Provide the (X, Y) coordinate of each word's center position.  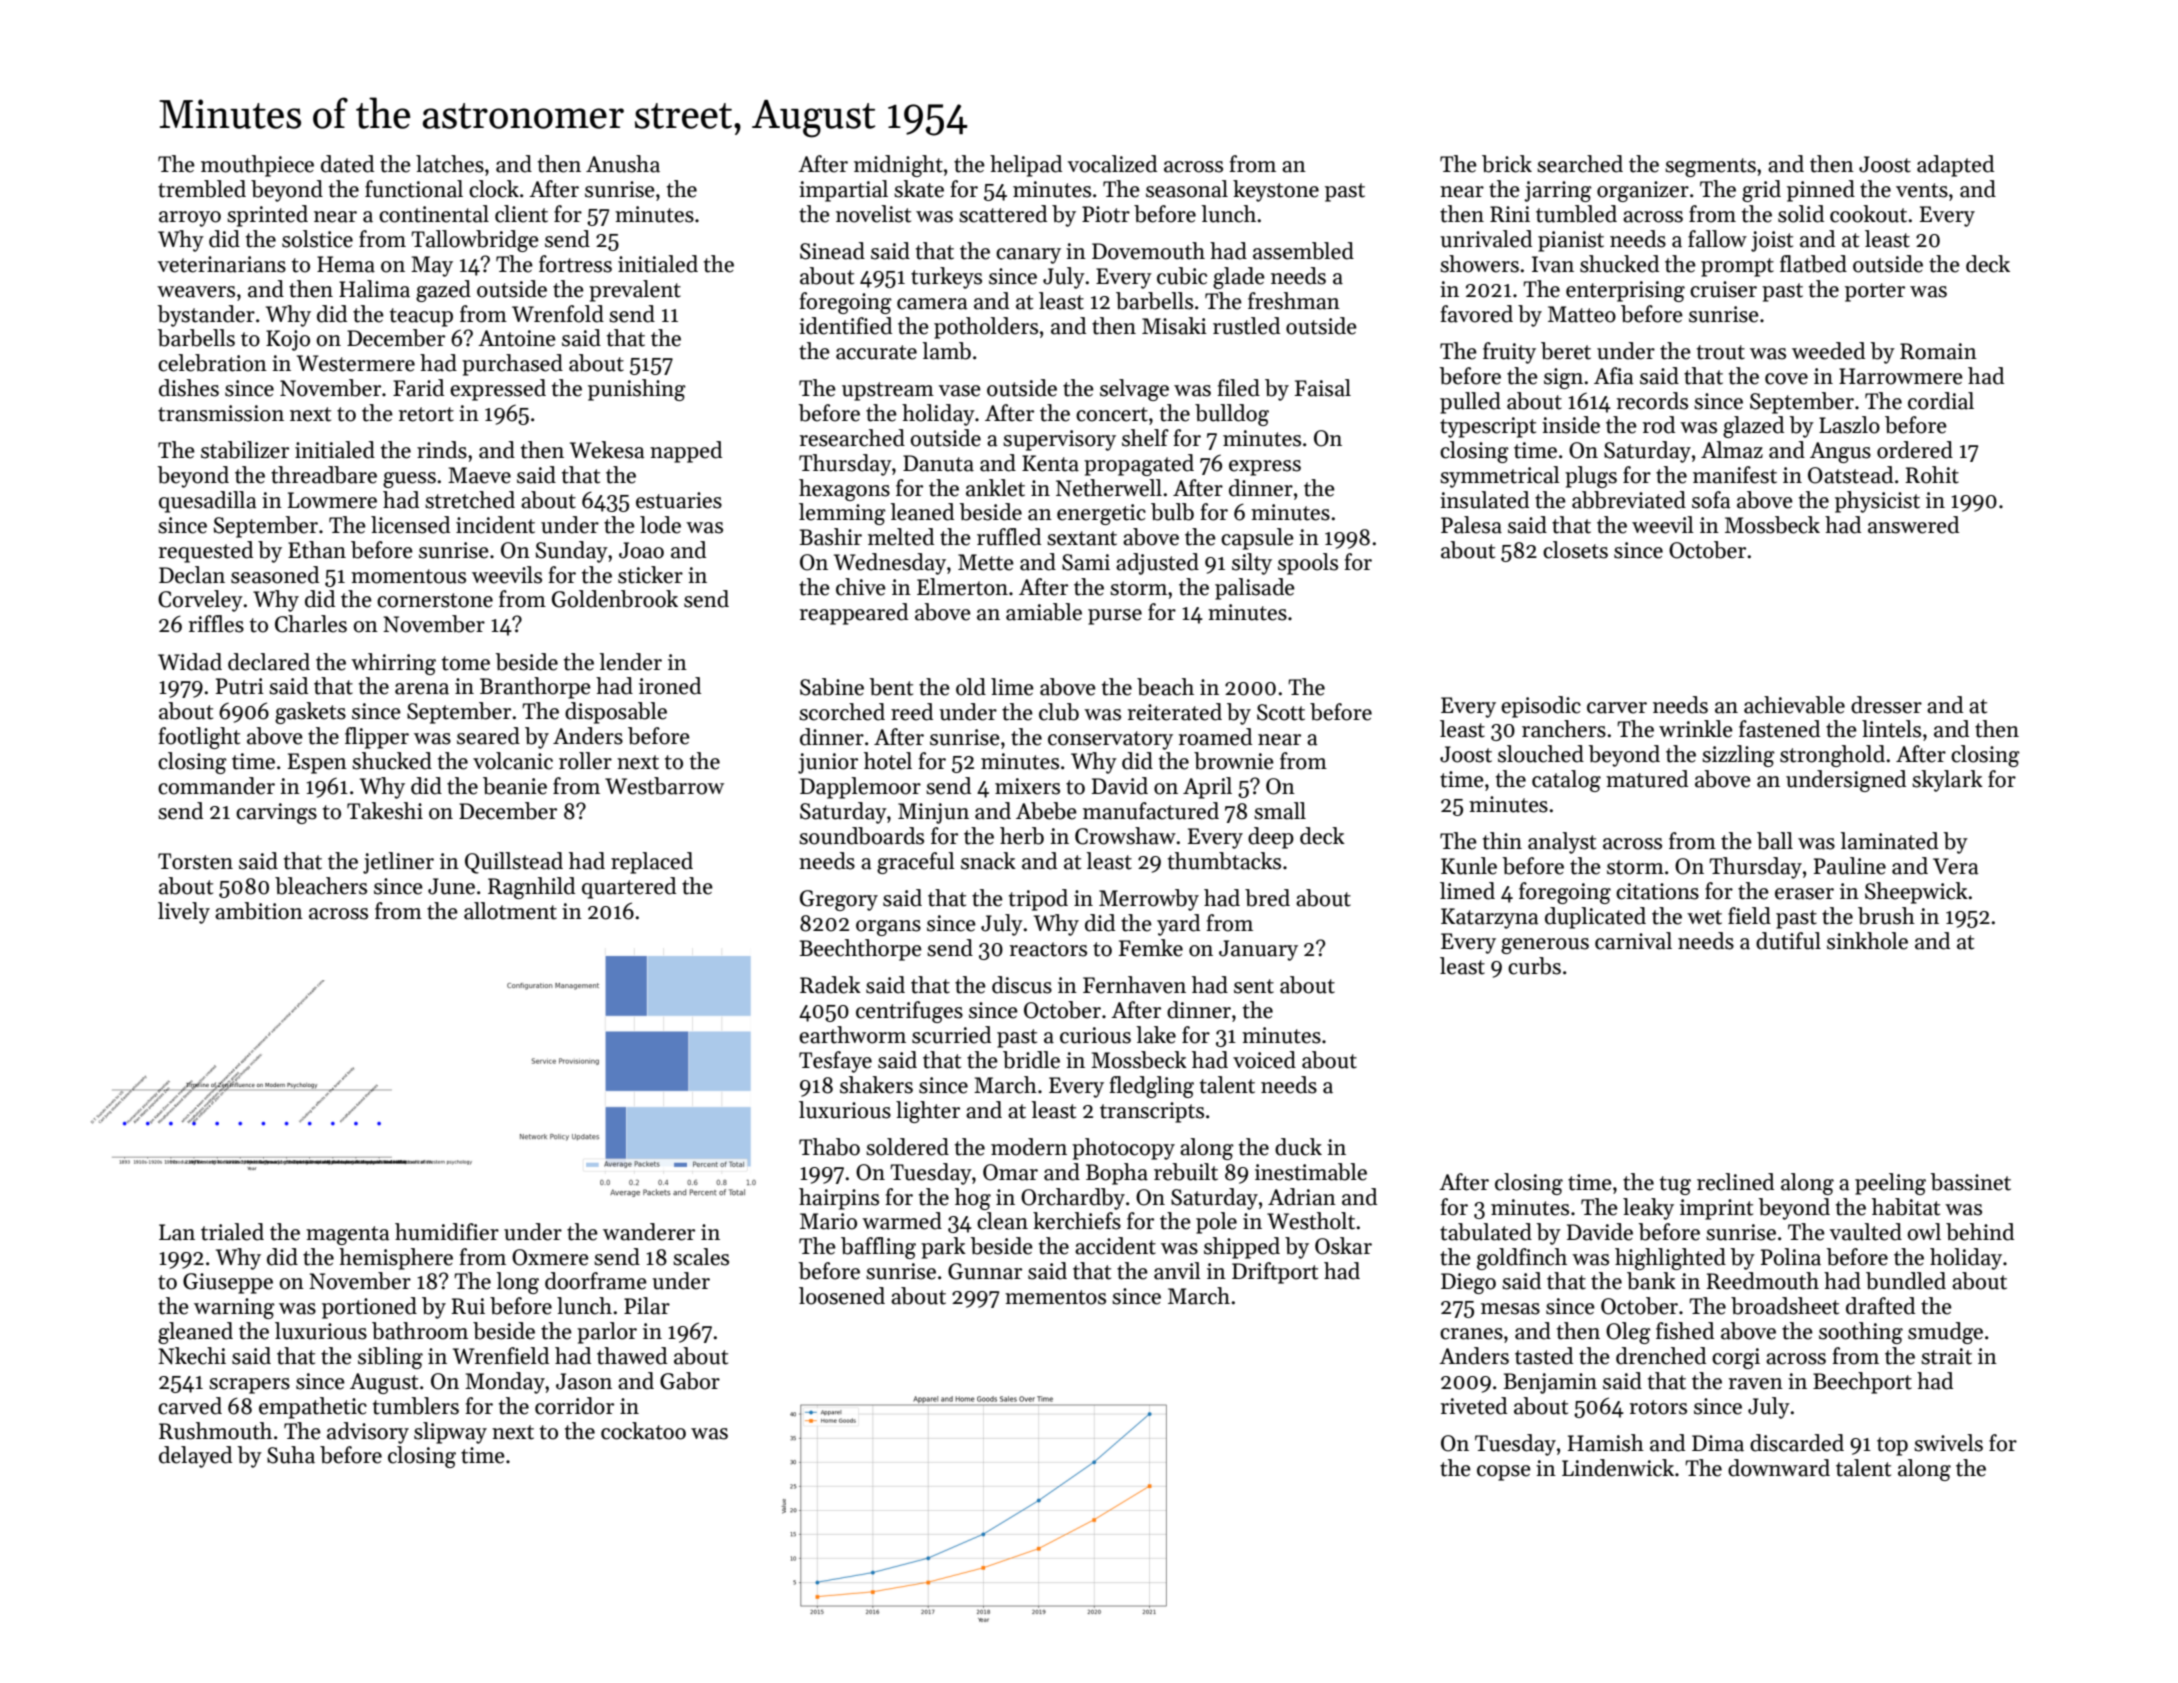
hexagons (844, 490)
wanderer (649, 1232)
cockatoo (643, 1431)
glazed (1753, 427)
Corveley (200, 601)
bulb (1172, 512)
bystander (206, 316)
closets (1575, 550)
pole (1216, 1223)
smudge (1945, 1333)
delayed (195, 1457)
